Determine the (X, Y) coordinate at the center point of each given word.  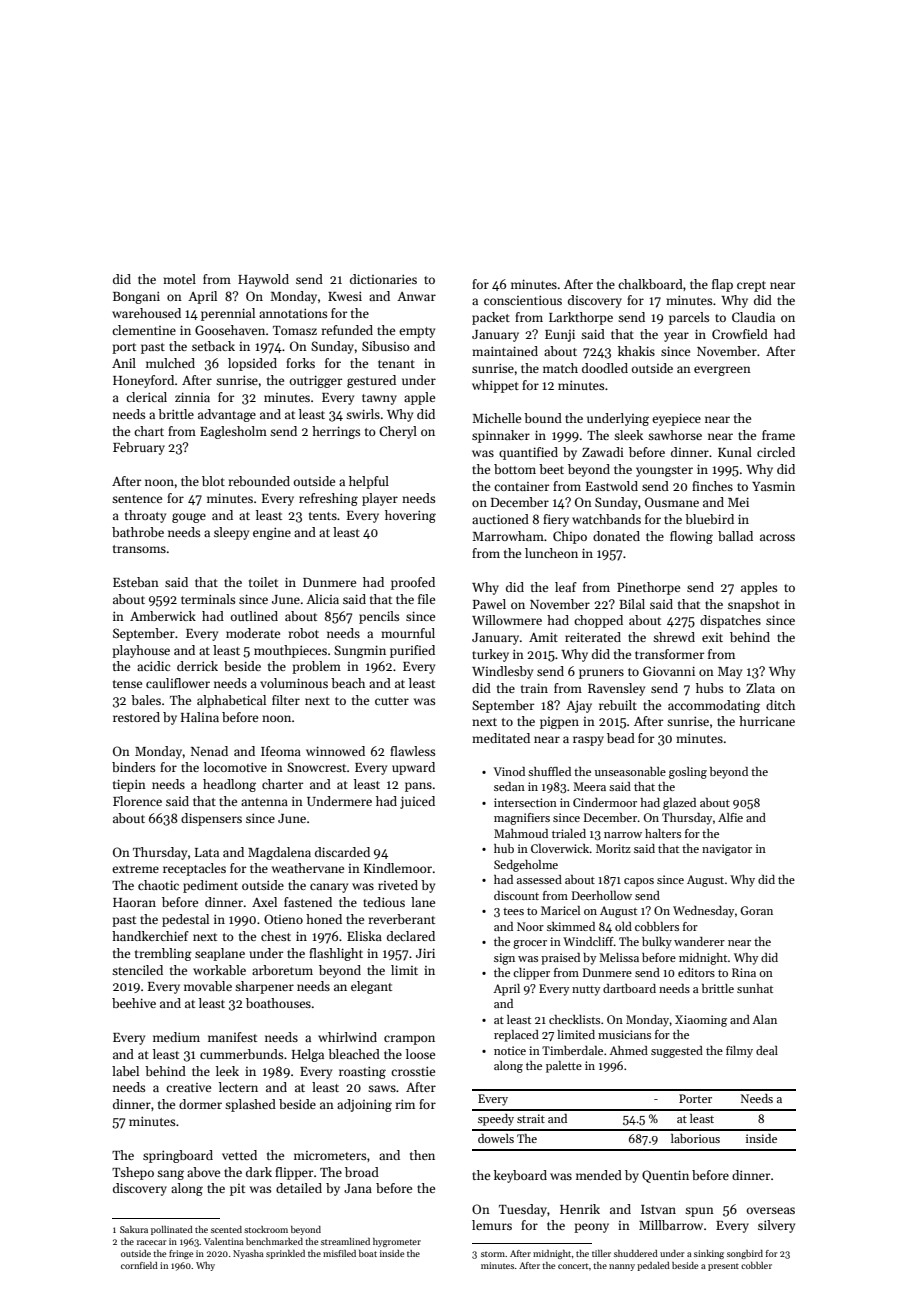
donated (616, 536)
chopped (598, 621)
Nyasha (248, 1254)
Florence (137, 801)
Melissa (619, 957)
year (676, 337)
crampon (409, 1040)
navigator (727, 850)
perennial (228, 314)
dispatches (730, 621)
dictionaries (383, 279)
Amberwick (163, 616)
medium (176, 1037)
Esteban (136, 582)
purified (412, 651)
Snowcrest (317, 767)
